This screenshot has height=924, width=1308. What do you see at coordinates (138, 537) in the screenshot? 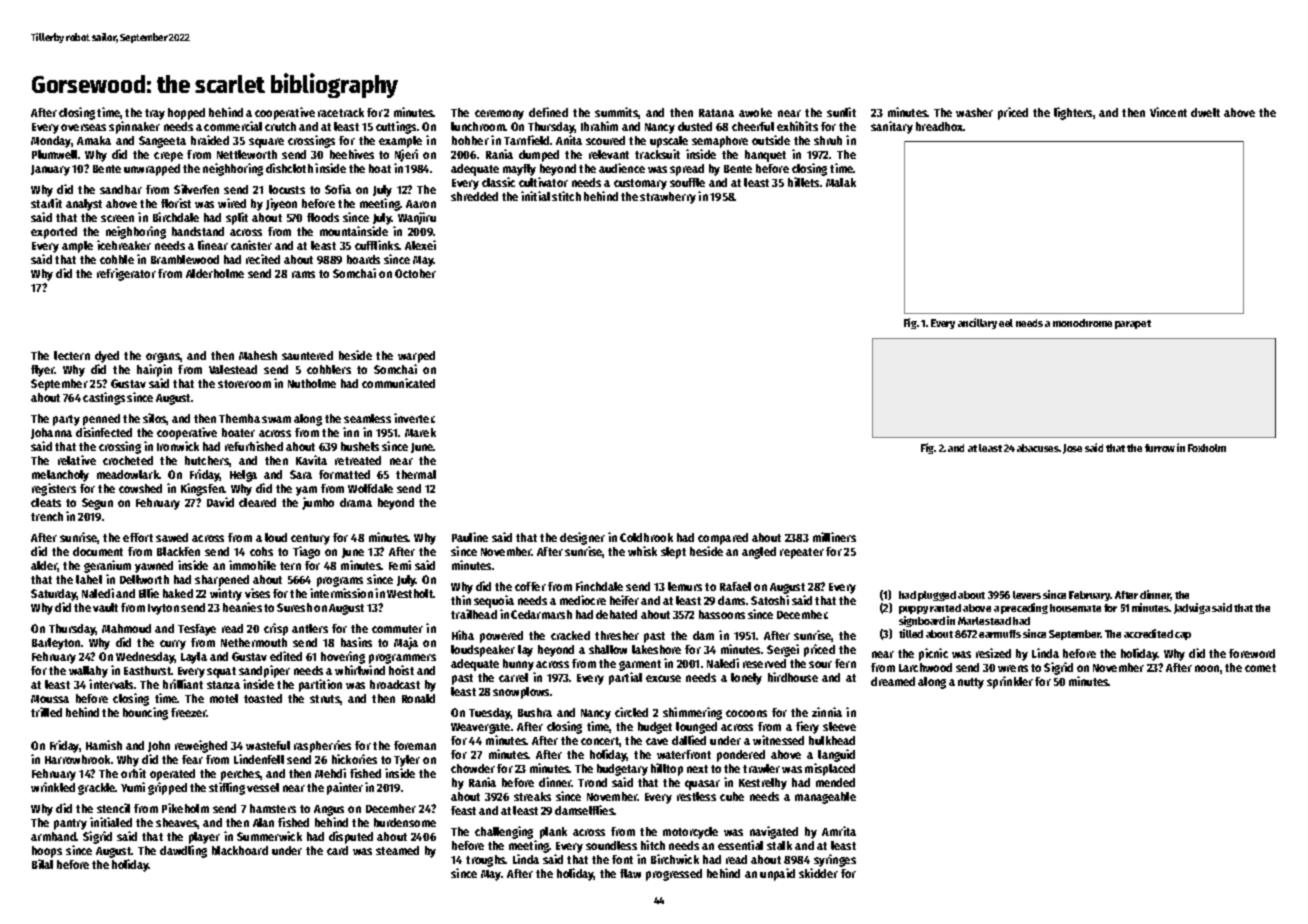
I see `effort` at bounding box center [138, 537].
